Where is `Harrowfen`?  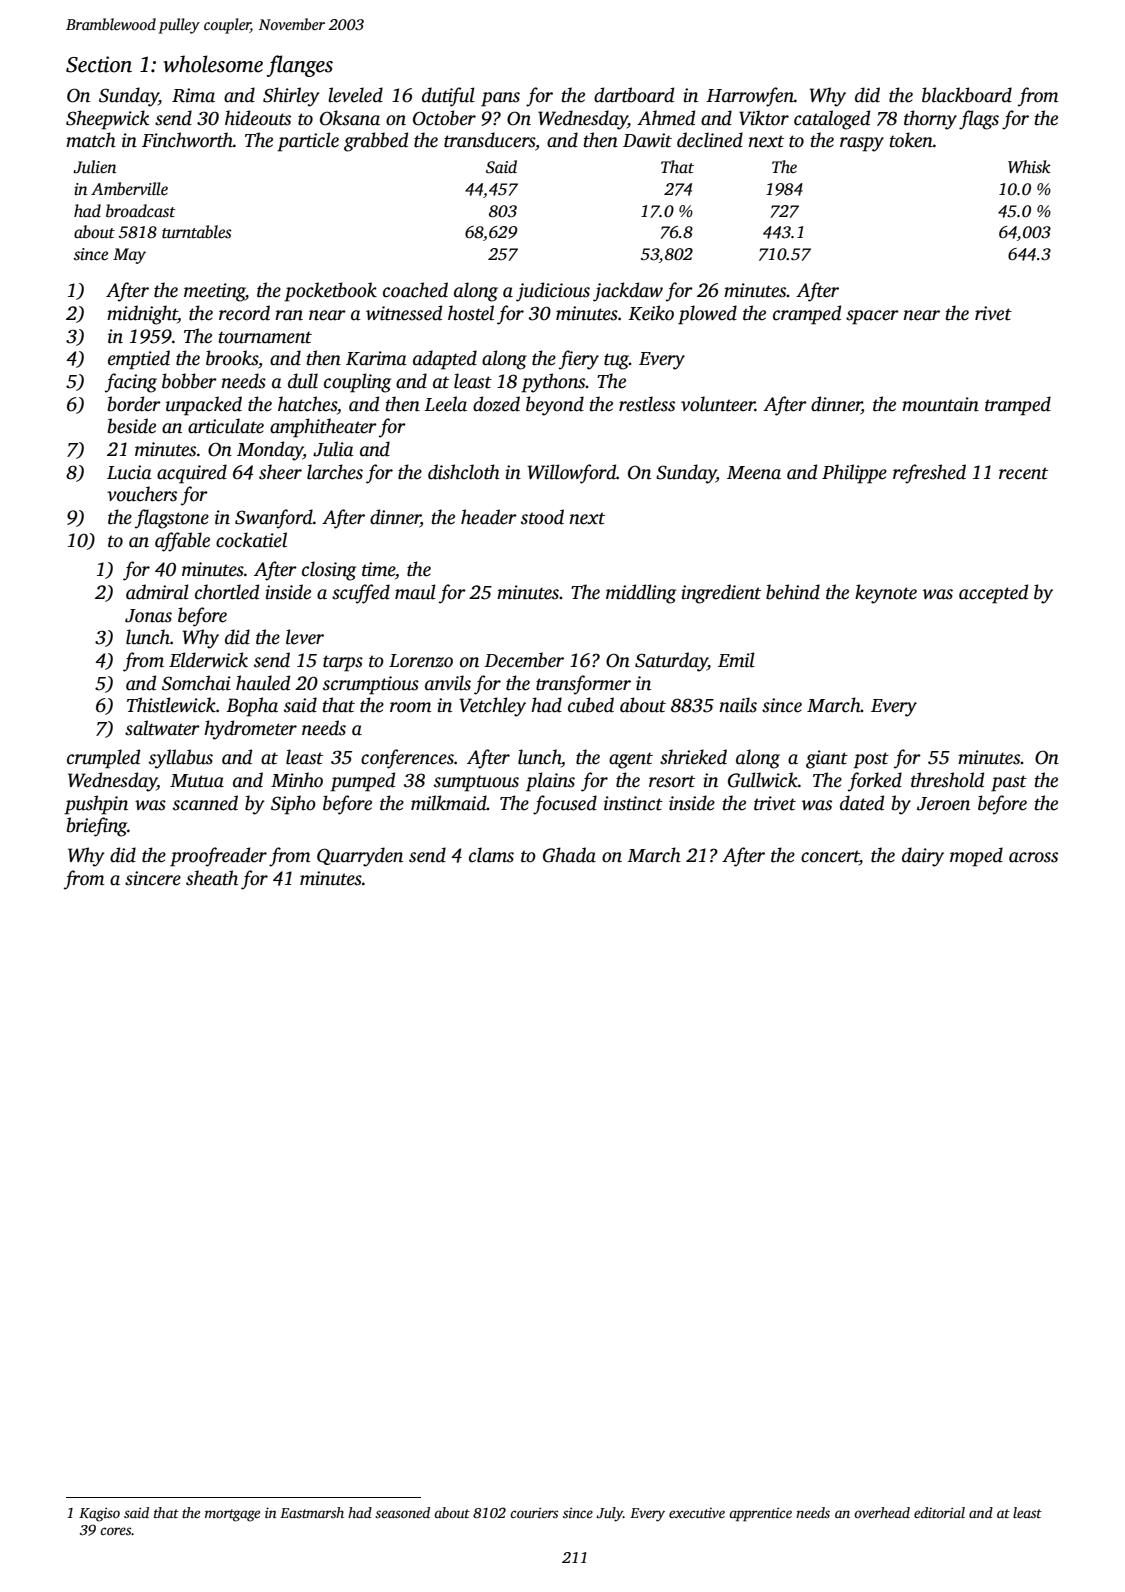 Harrowfen is located at coordinates (750, 97).
